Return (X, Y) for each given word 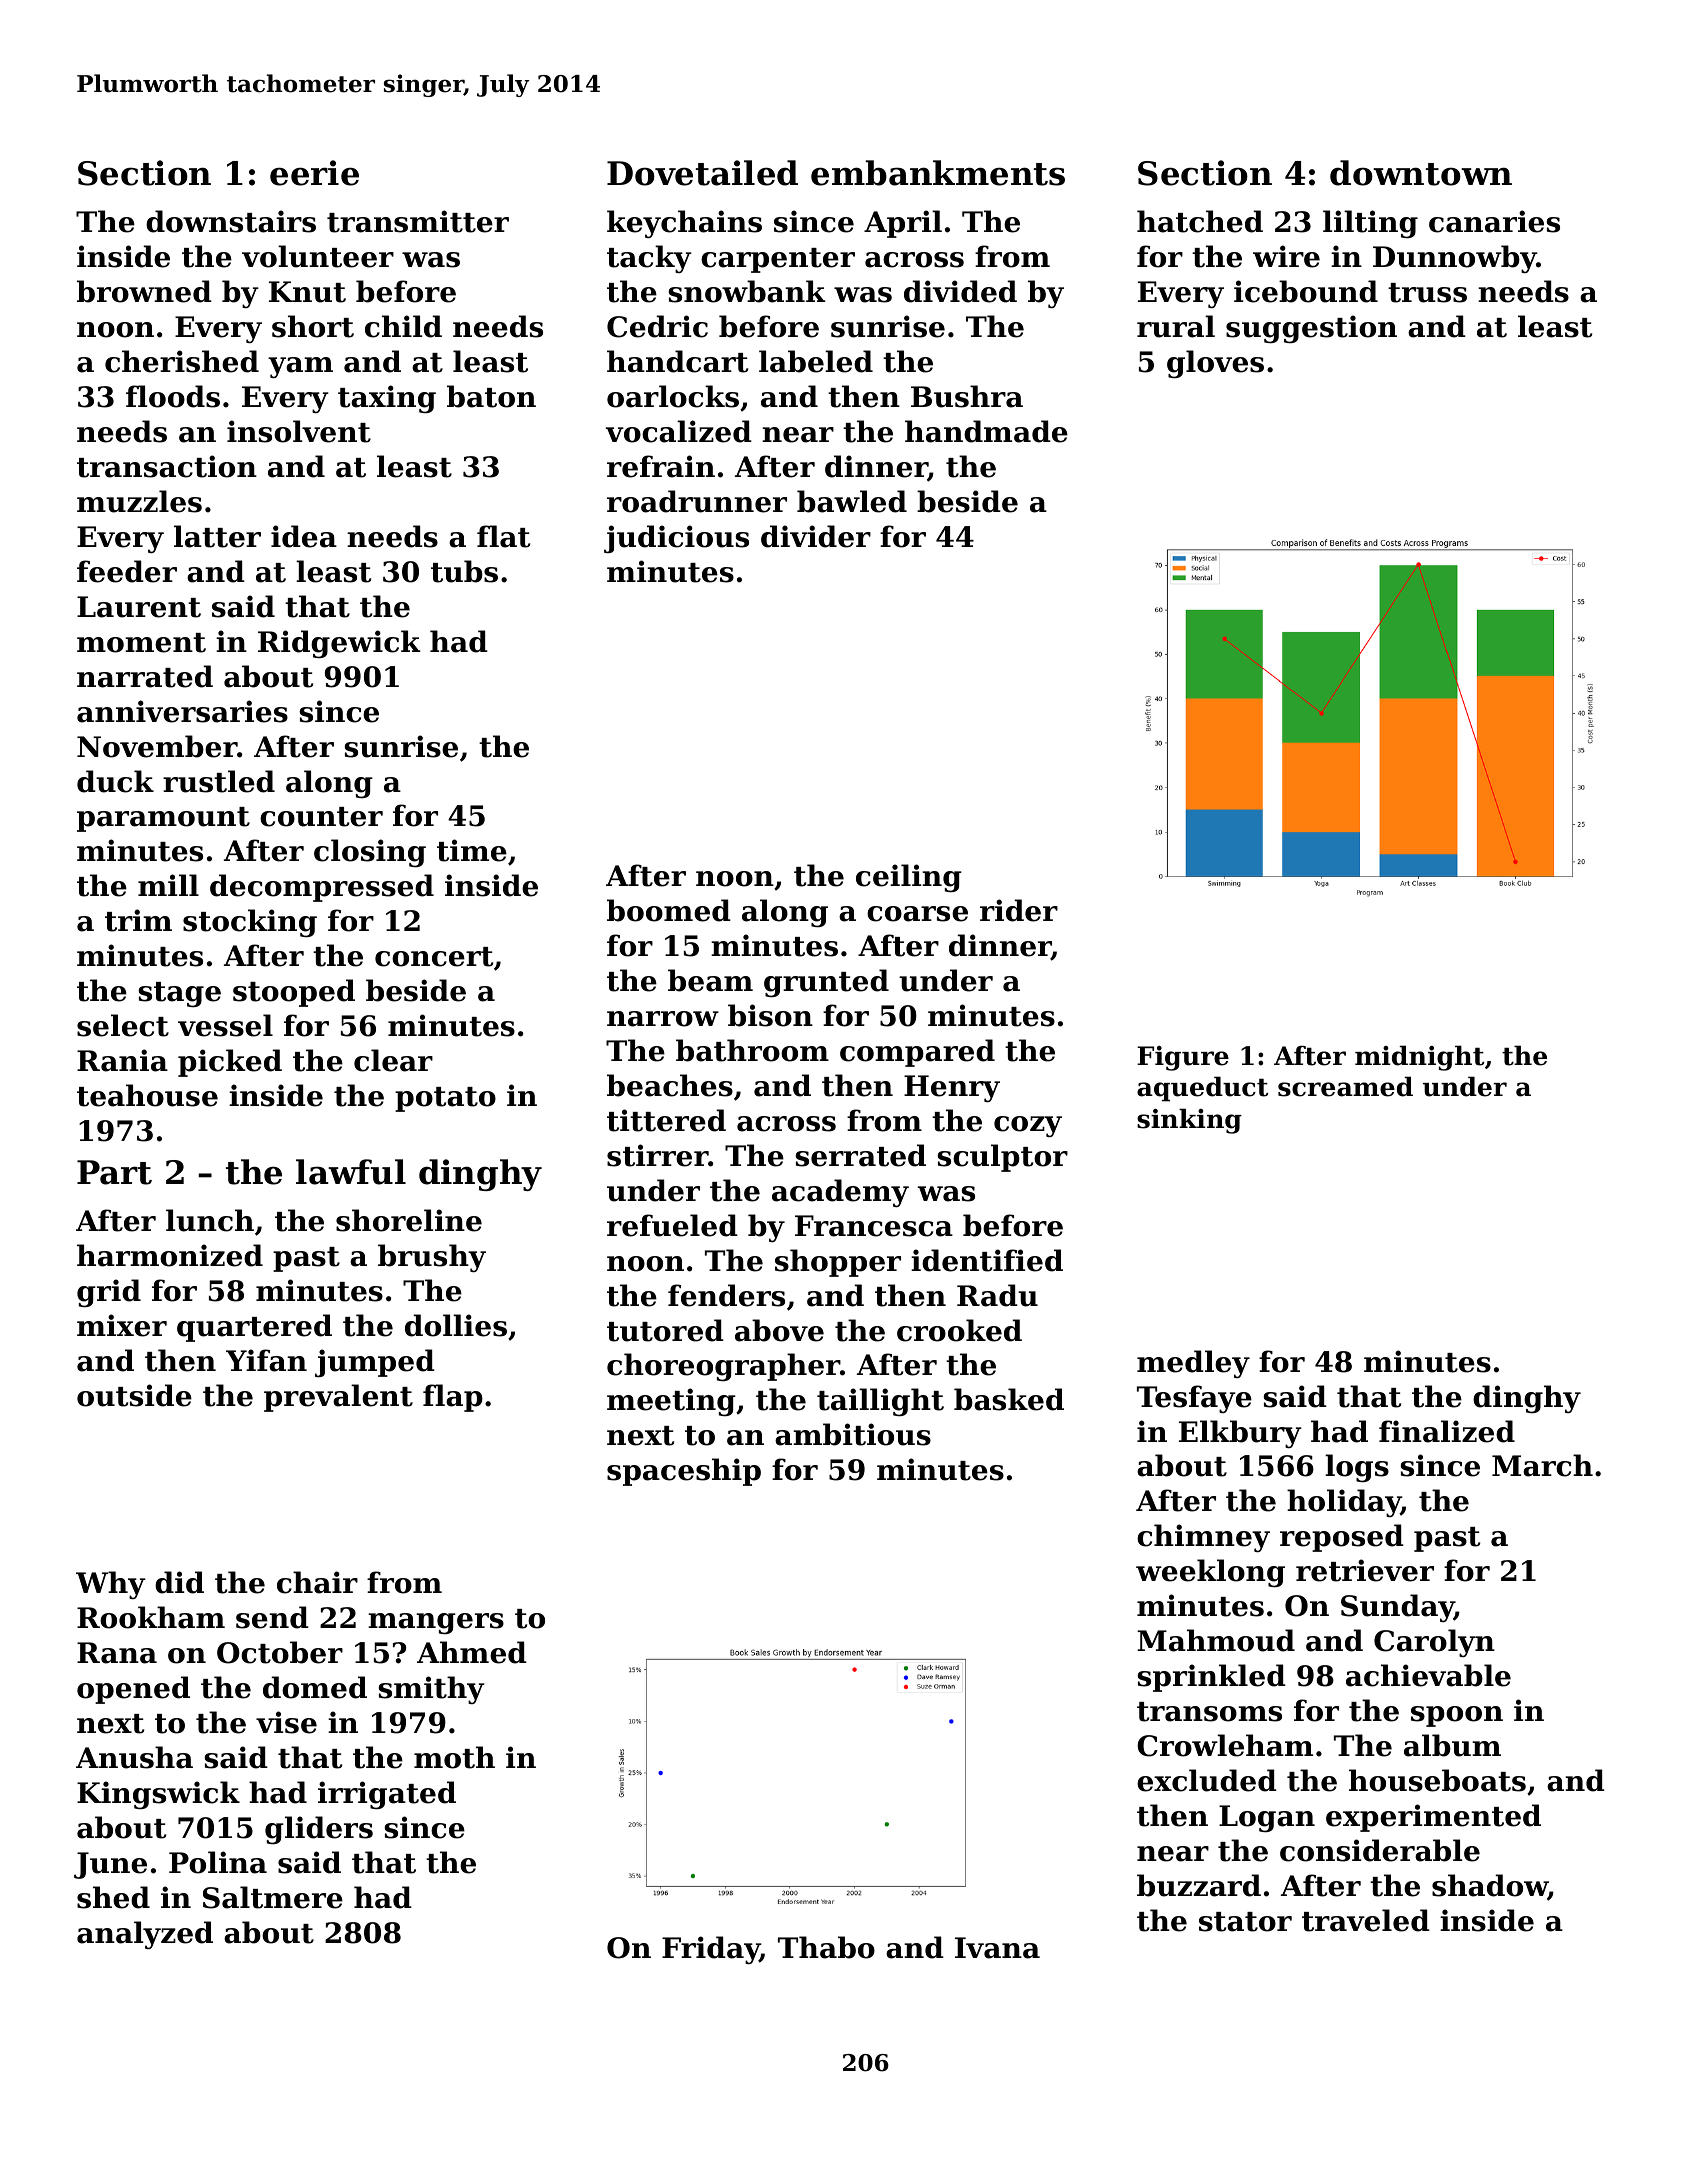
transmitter (418, 221)
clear (393, 1060)
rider (1019, 910)
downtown (1421, 173)
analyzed (145, 1935)
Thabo (826, 1947)
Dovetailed (702, 173)
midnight (1419, 1058)
